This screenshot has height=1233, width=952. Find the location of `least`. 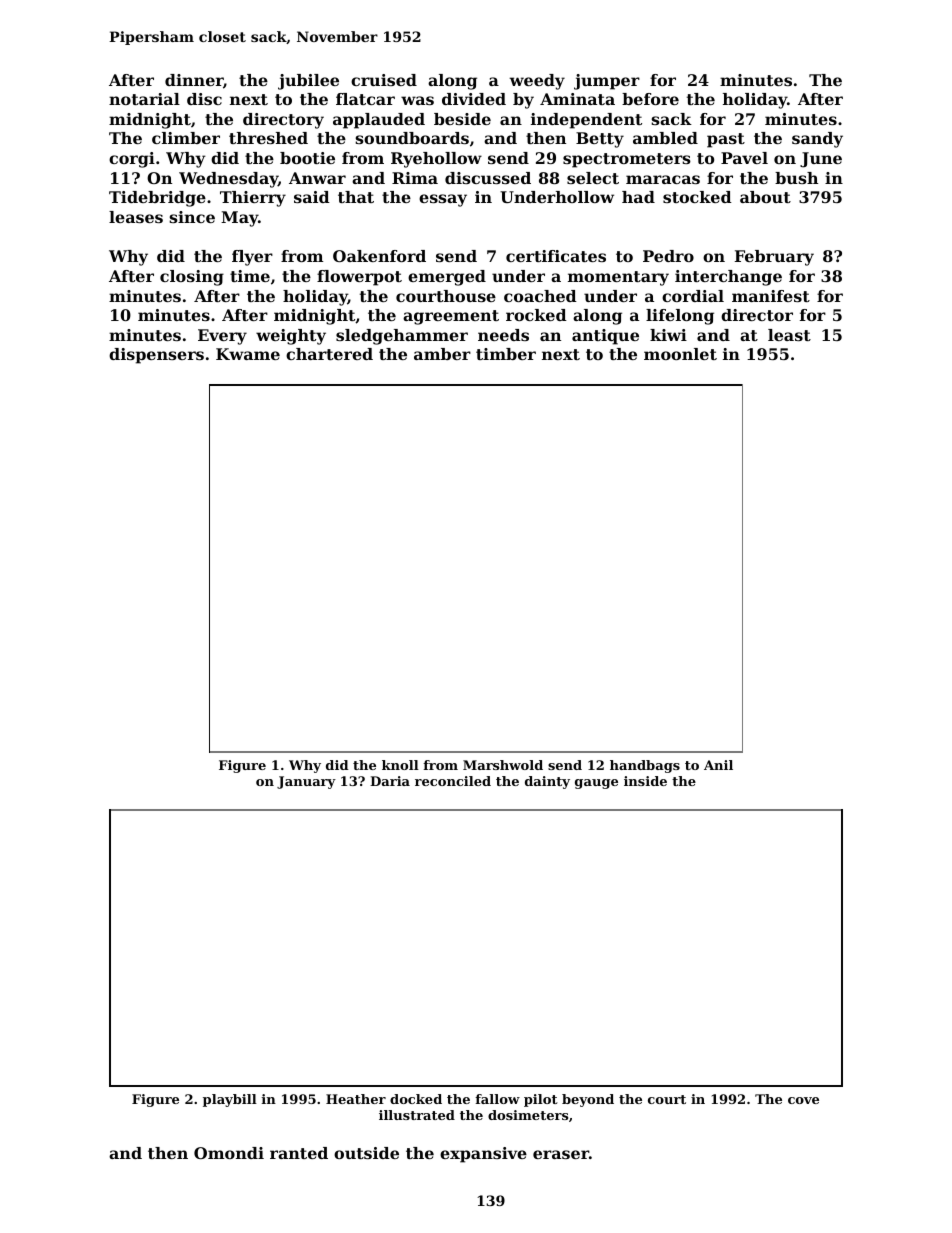

least is located at coordinates (789, 335).
